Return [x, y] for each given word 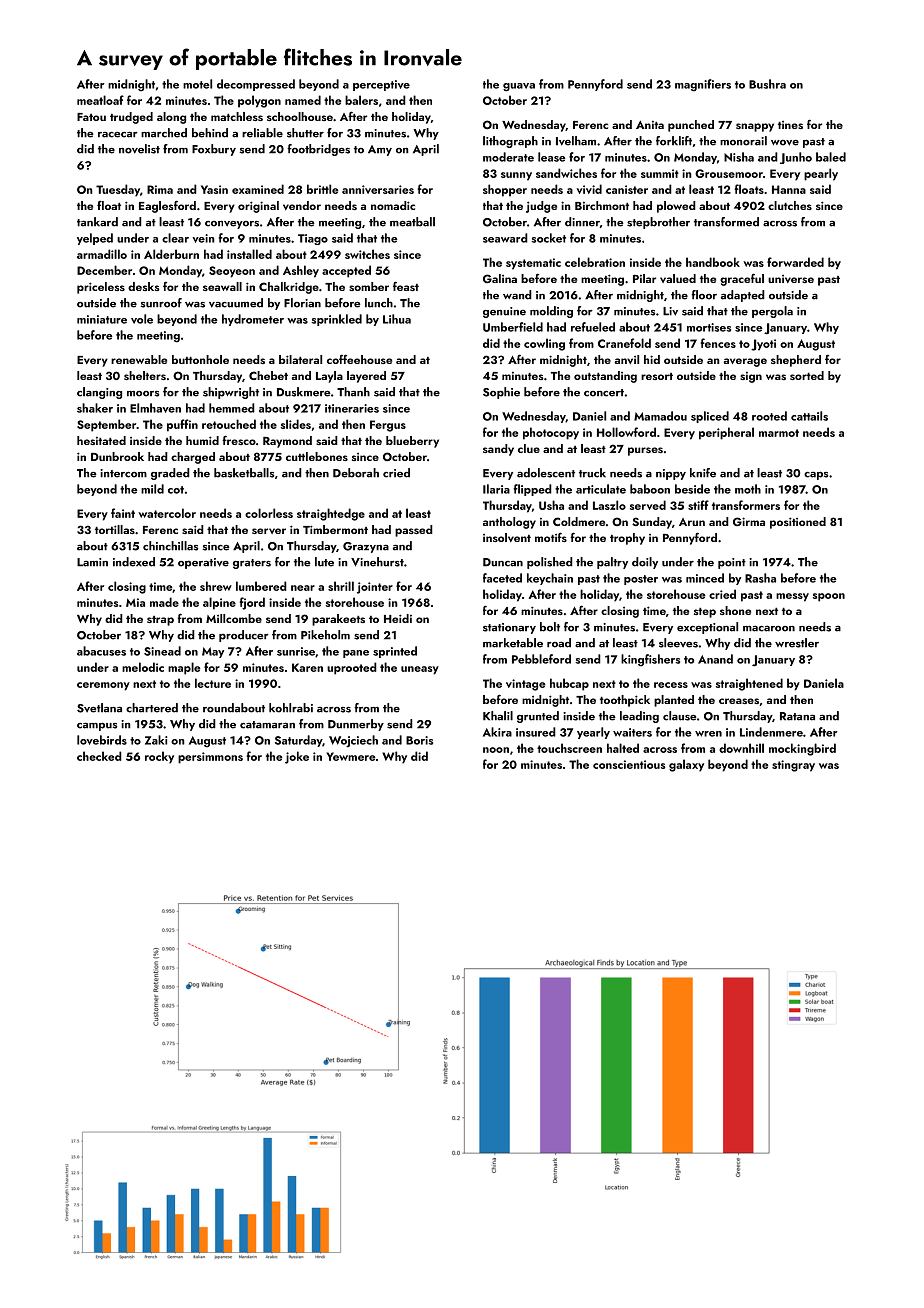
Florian [302, 303]
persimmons [210, 758]
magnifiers [703, 85]
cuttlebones [317, 456]
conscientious [629, 764]
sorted [807, 375]
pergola [772, 312]
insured [536, 732]
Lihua [397, 319]
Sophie [501, 393]
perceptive [381, 85]
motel [197, 84]
